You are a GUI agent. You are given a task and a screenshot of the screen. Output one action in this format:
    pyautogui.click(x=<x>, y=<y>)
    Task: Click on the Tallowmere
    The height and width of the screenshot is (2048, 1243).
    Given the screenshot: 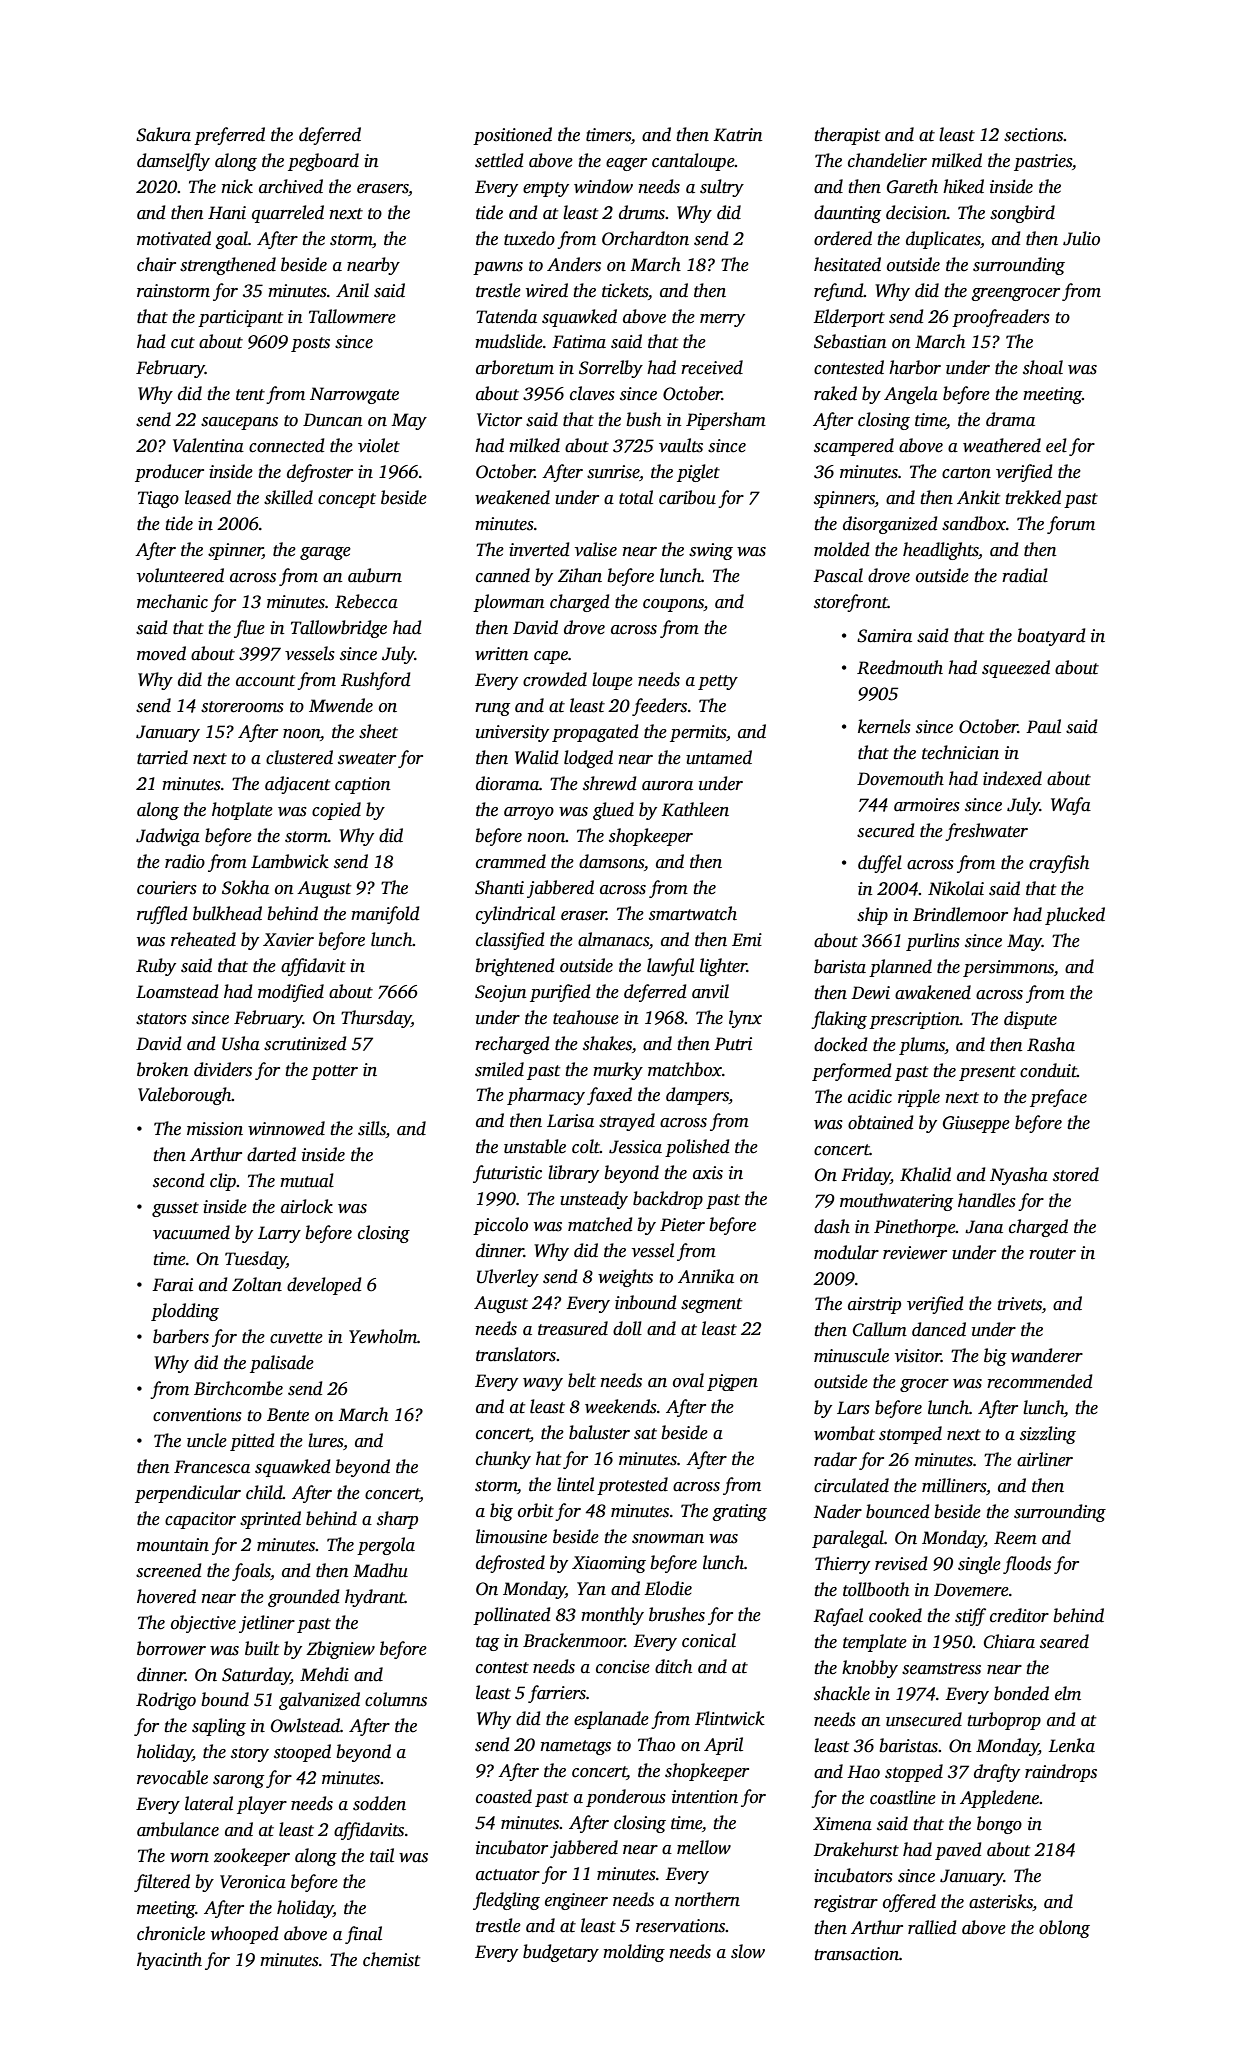 What is the action you would take?
    pyautogui.click(x=352, y=316)
